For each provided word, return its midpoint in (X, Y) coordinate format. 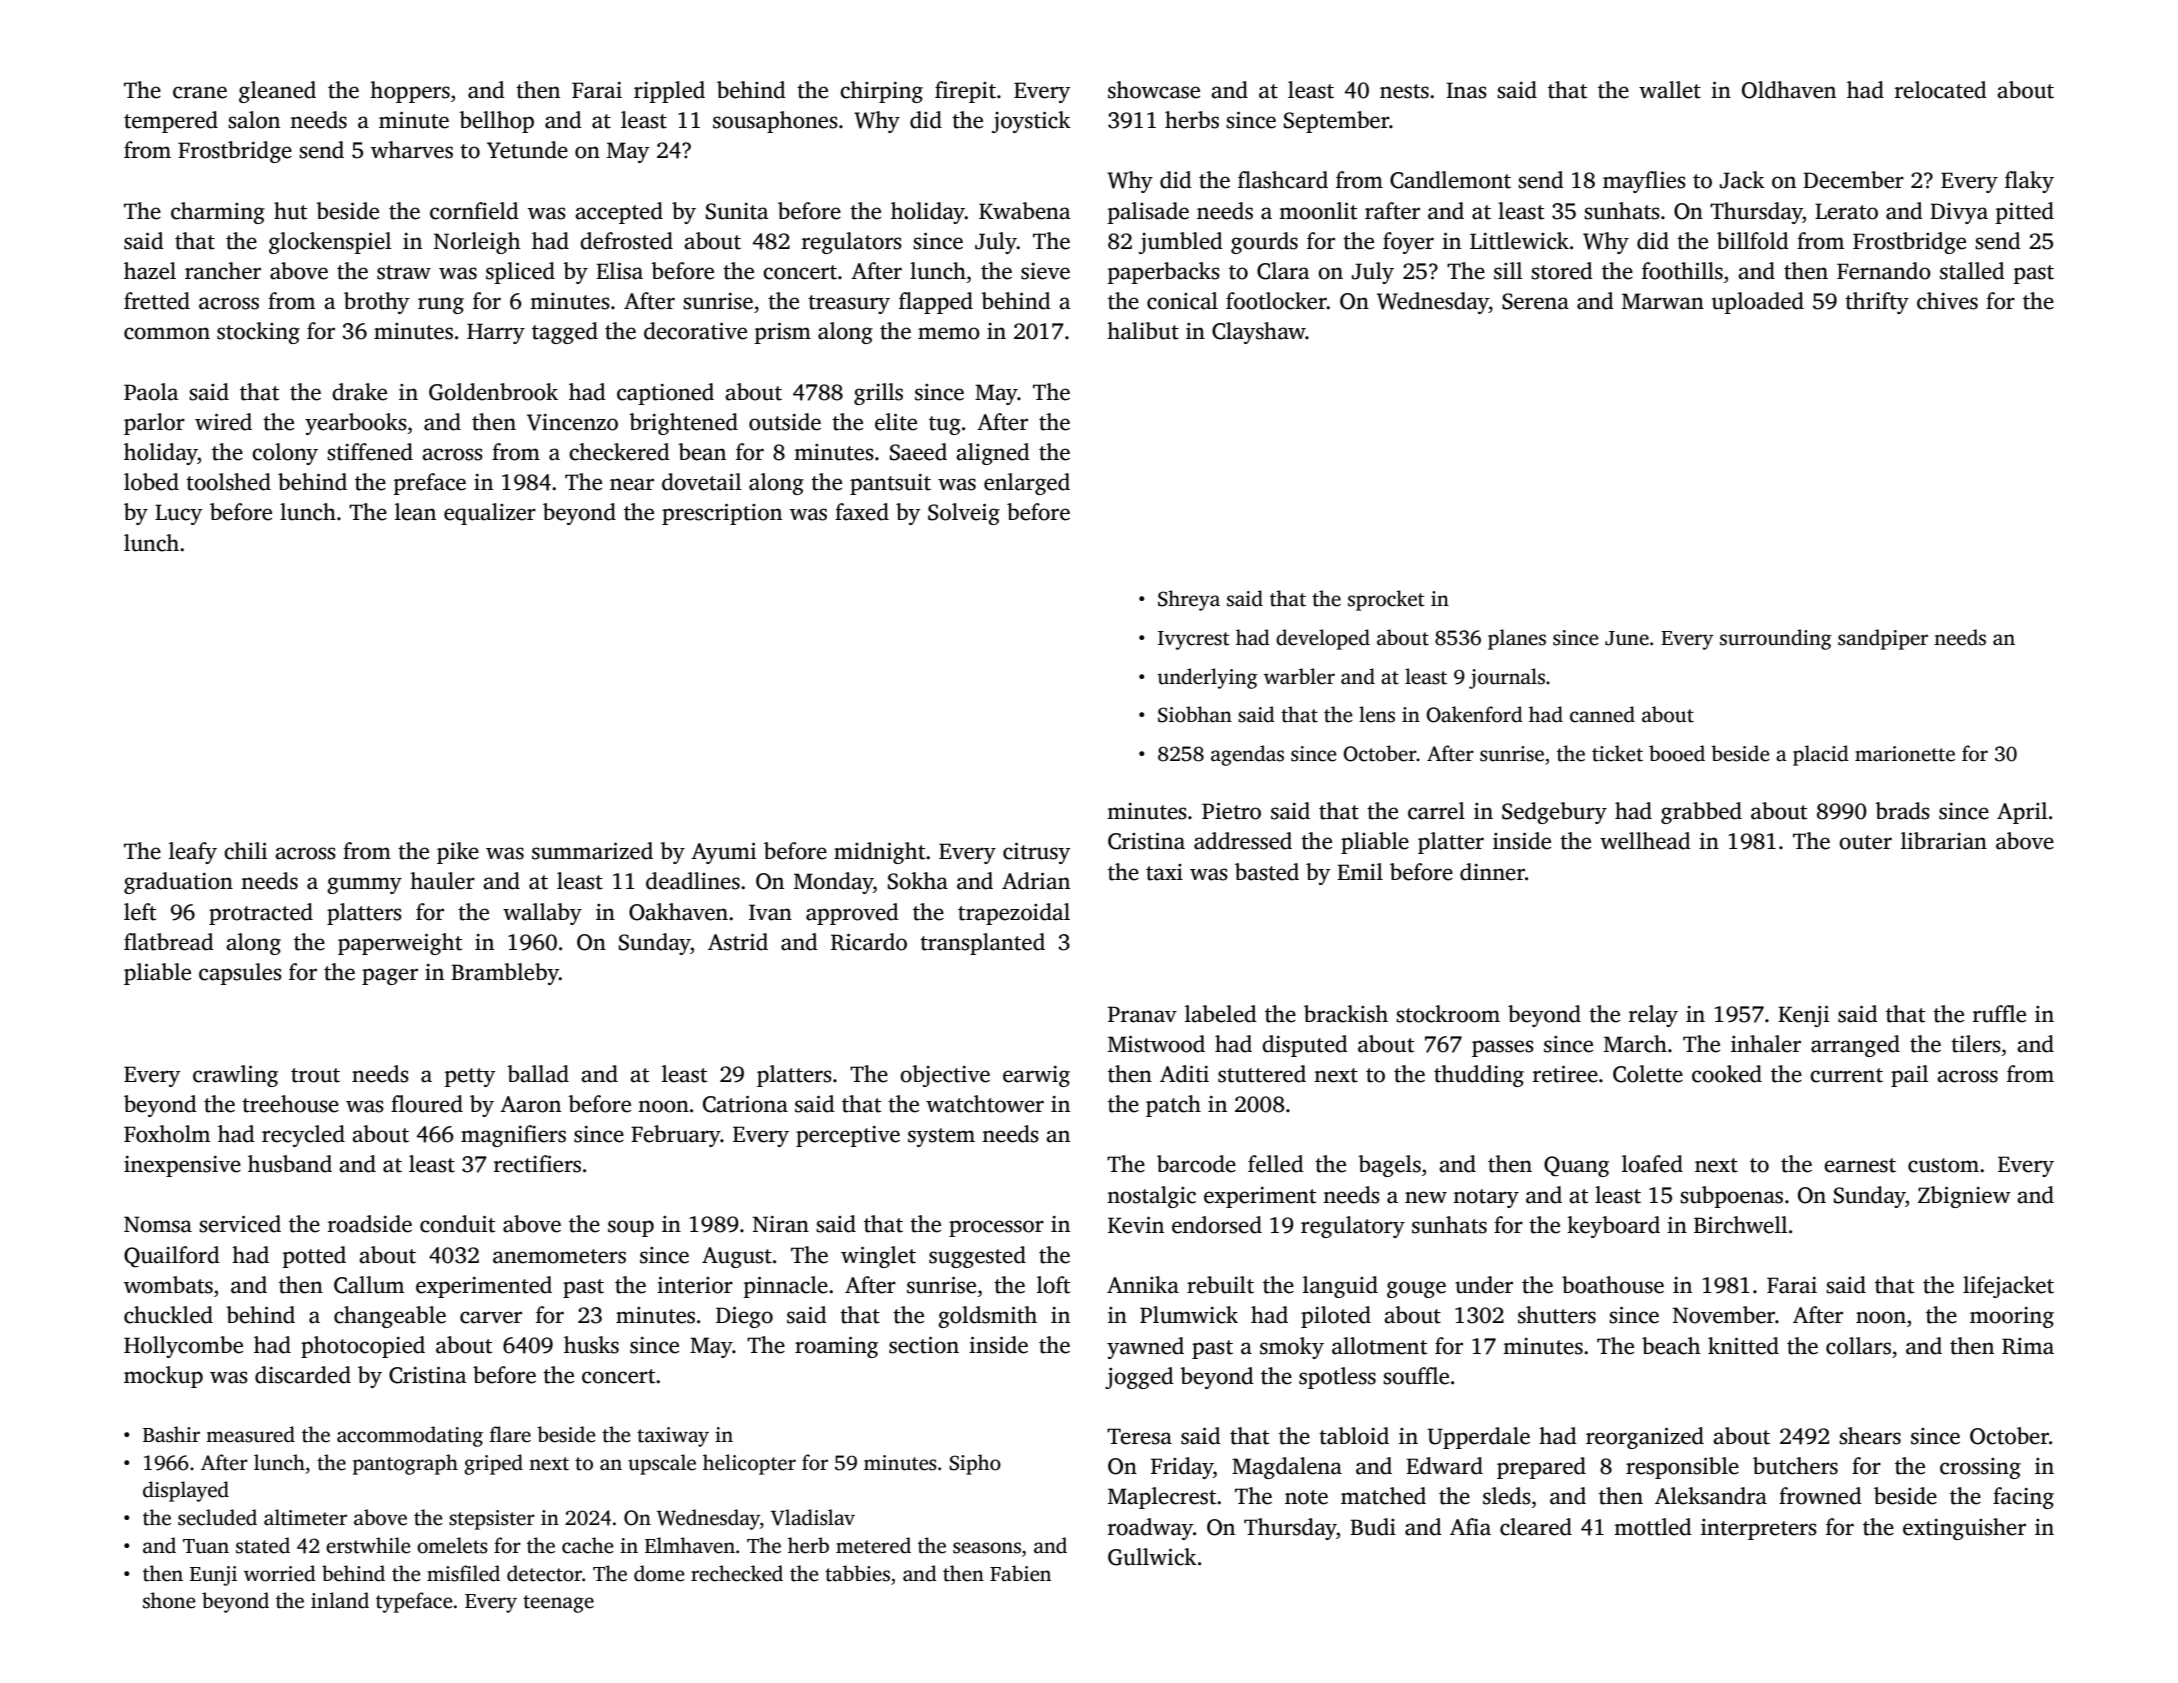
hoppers (410, 92)
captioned (665, 394)
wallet (1670, 90)
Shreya (1189, 600)
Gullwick (1152, 1557)
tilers (1976, 1044)
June (1627, 638)
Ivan (770, 912)
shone (169, 1600)
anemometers (559, 1256)
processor (996, 1228)
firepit (965, 92)
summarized (592, 851)
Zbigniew (1964, 1197)
